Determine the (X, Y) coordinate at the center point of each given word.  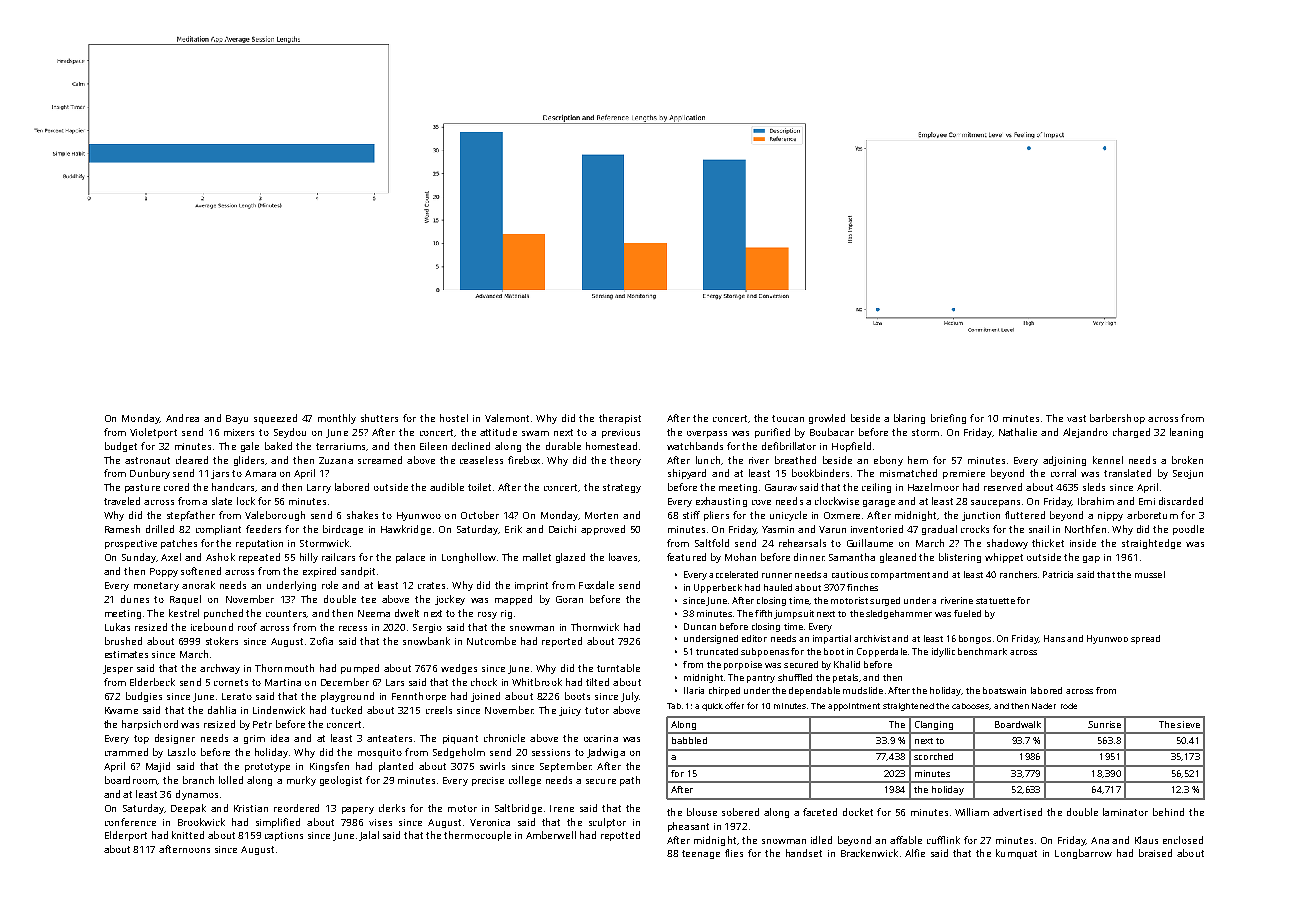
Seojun (1188, 474)
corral (1063, 473)
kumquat (1016, 854)
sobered (740, 812)
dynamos (197, 795)
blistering (960, 558)
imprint (531, 586)
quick (712, 707)
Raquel (185, 600)
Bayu (237, 419)
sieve (1188, 724)
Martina (283, 682)
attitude (498, 432)
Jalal (369, 836)
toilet (479, 487)
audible (447, 487)
